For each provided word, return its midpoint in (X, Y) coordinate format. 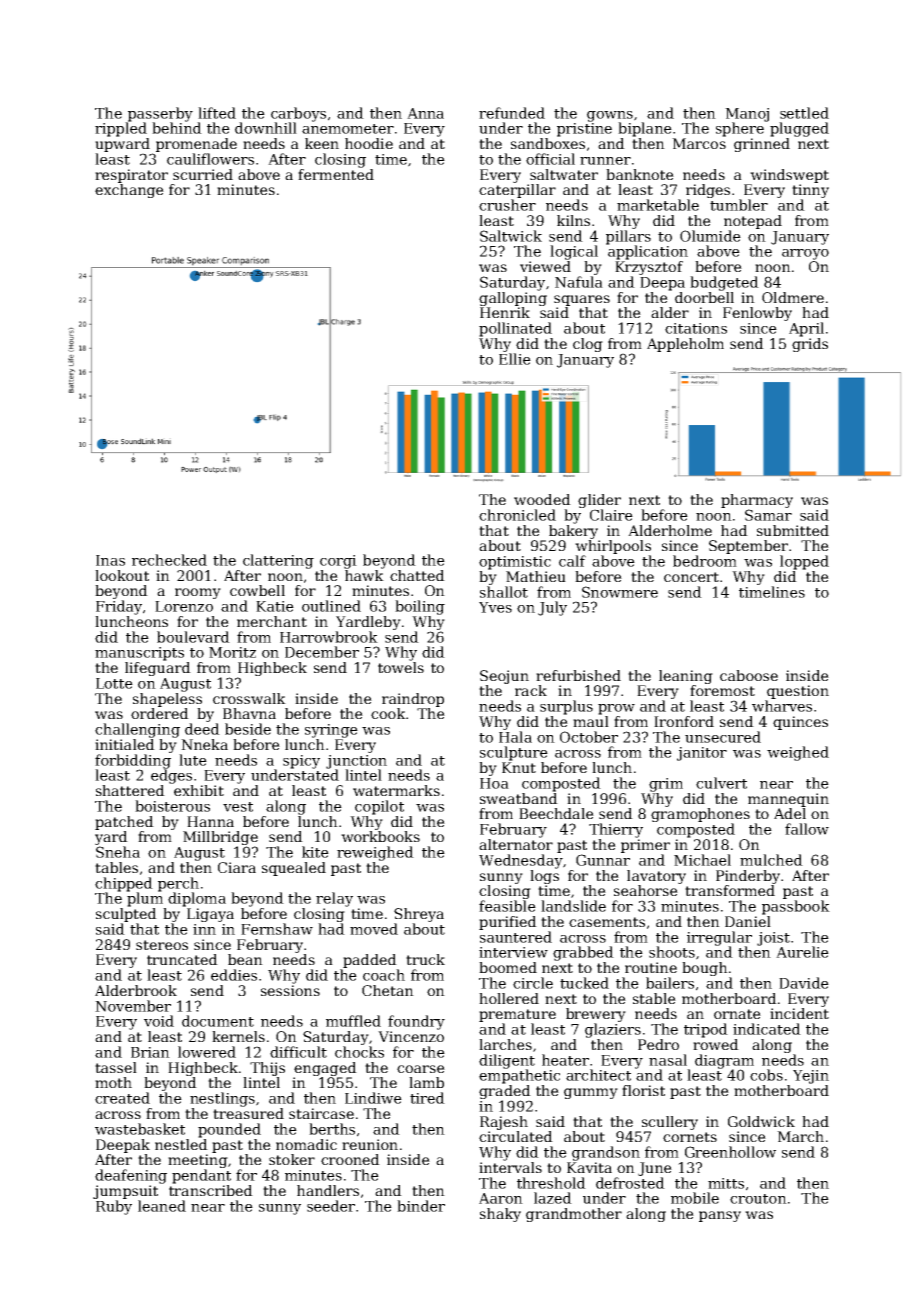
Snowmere (620, 592)
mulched (771, 860)
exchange (129, 191)
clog (588, 345)
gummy (591, 1093)
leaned (162, 1206)
